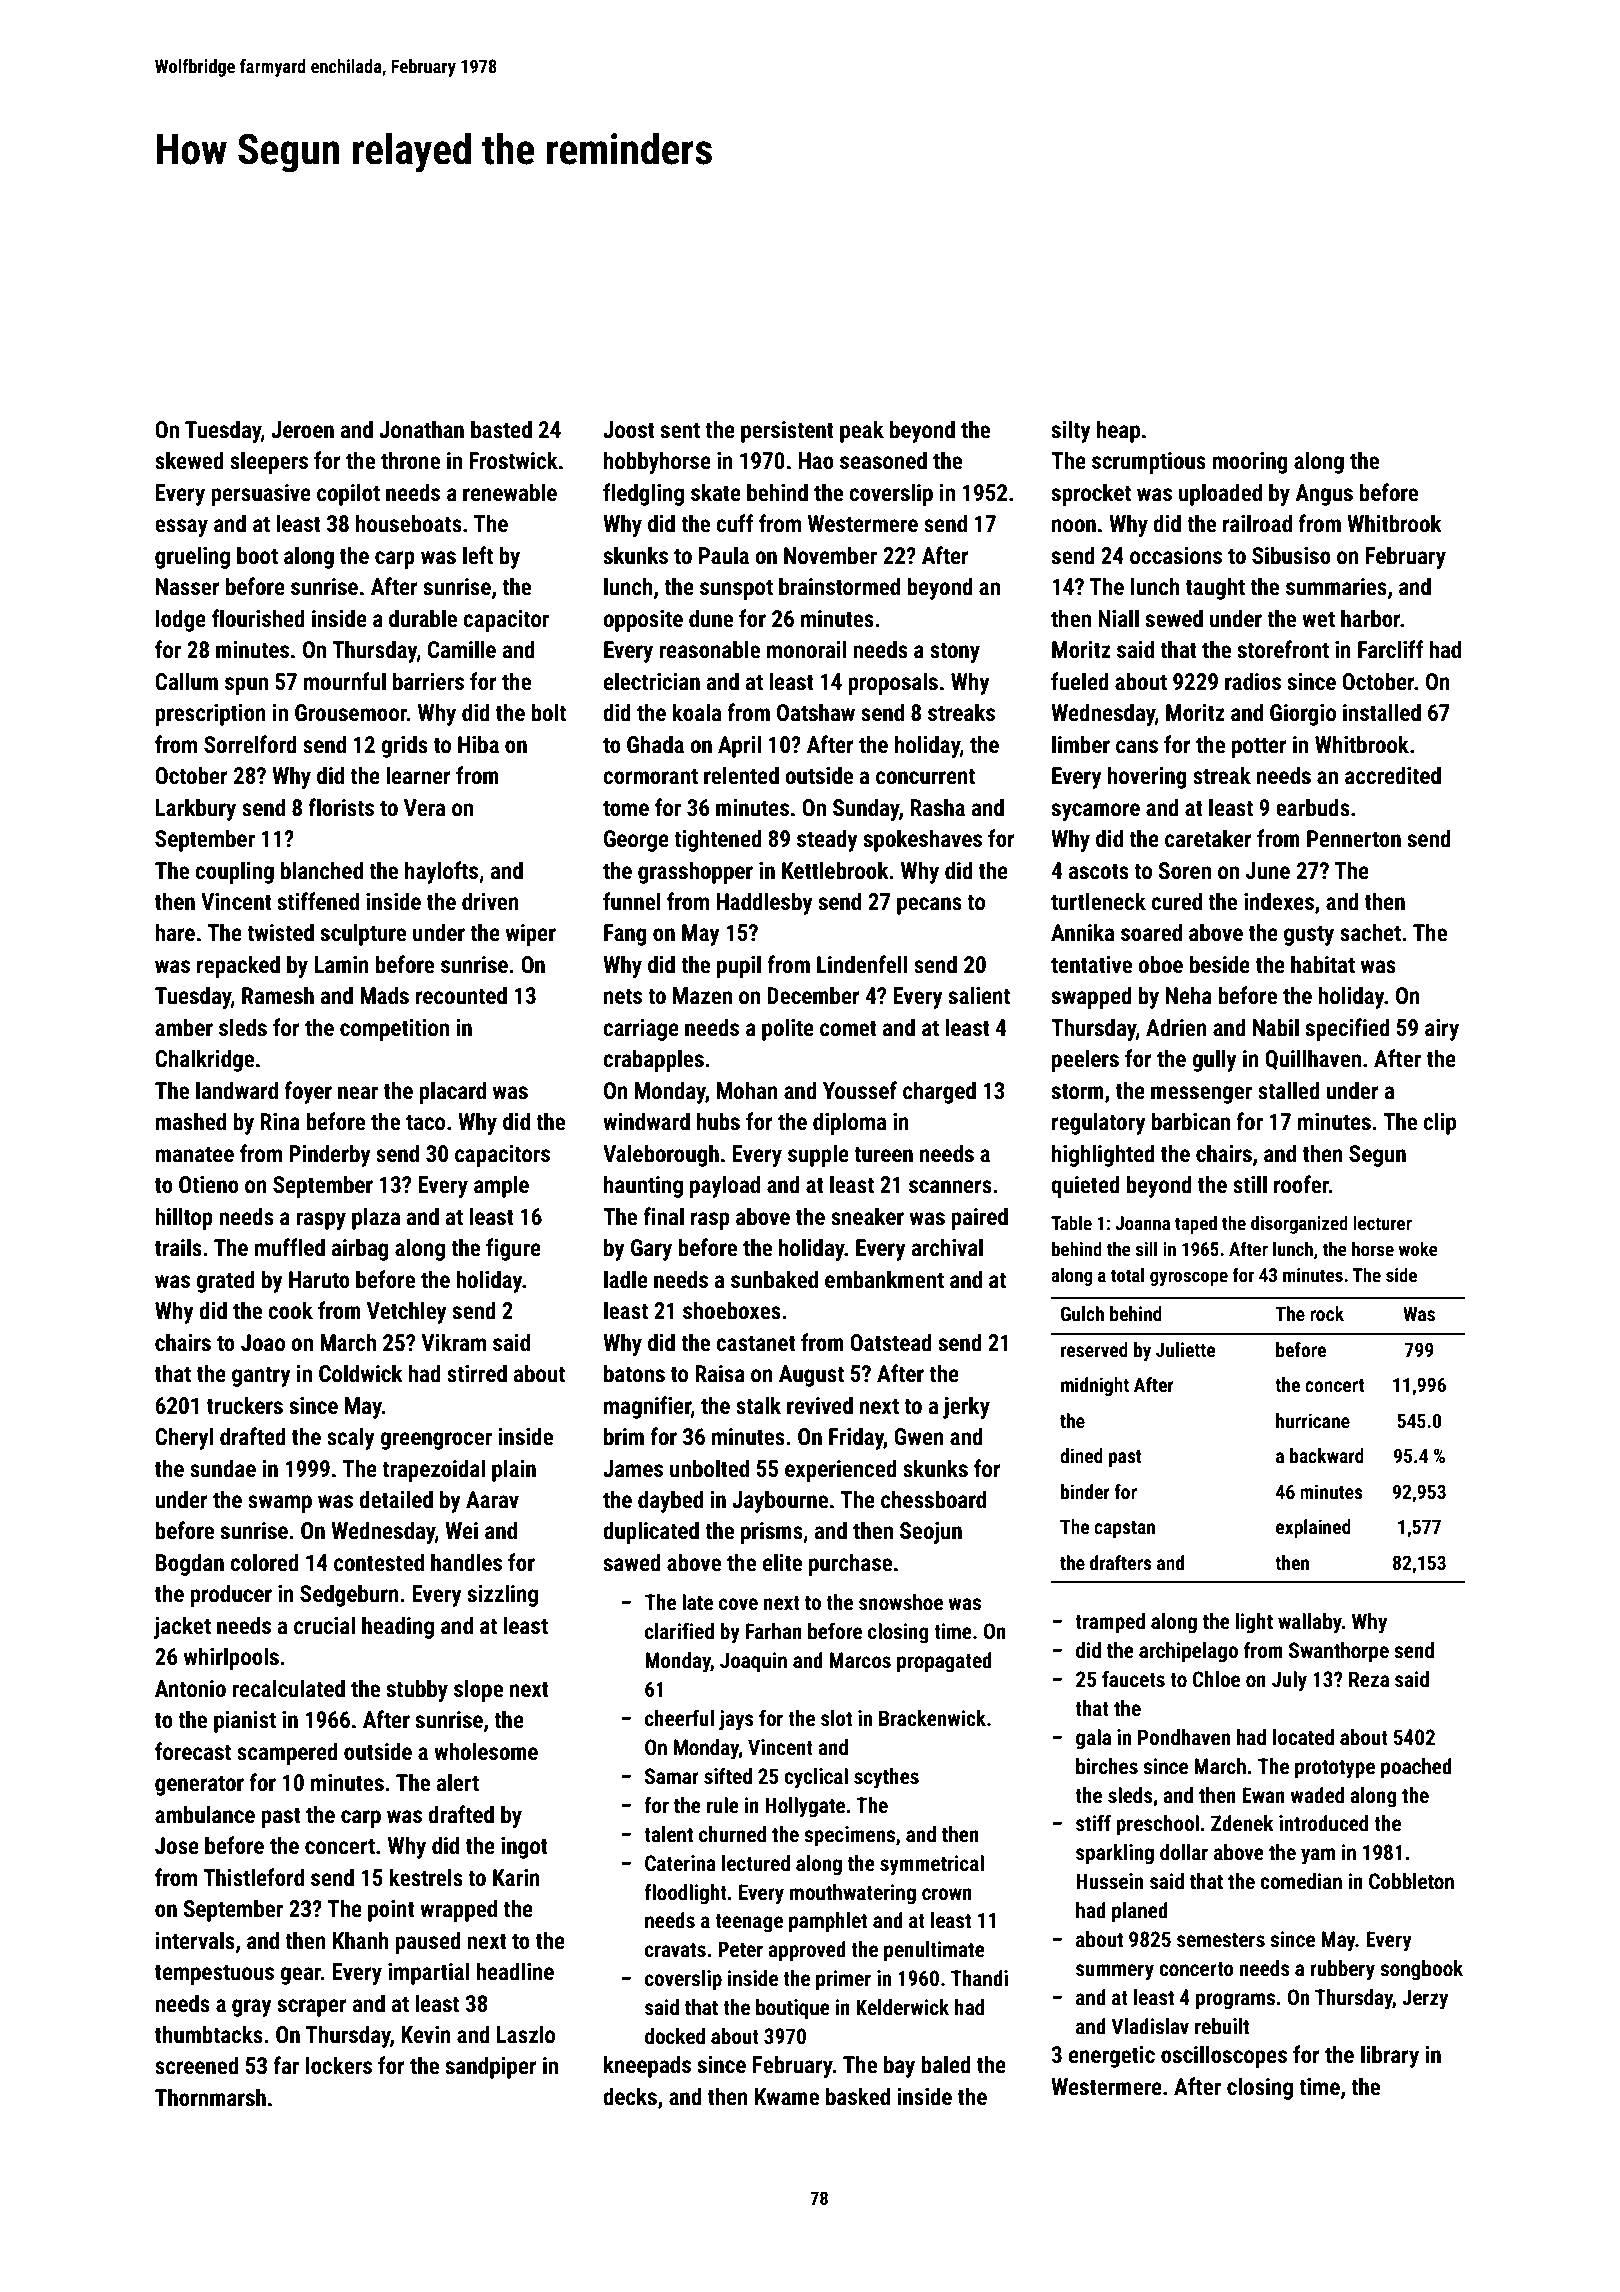  What do you see at coordinates (423, 618) in the document?
I see `durable` at bounding box center [423, 618].
